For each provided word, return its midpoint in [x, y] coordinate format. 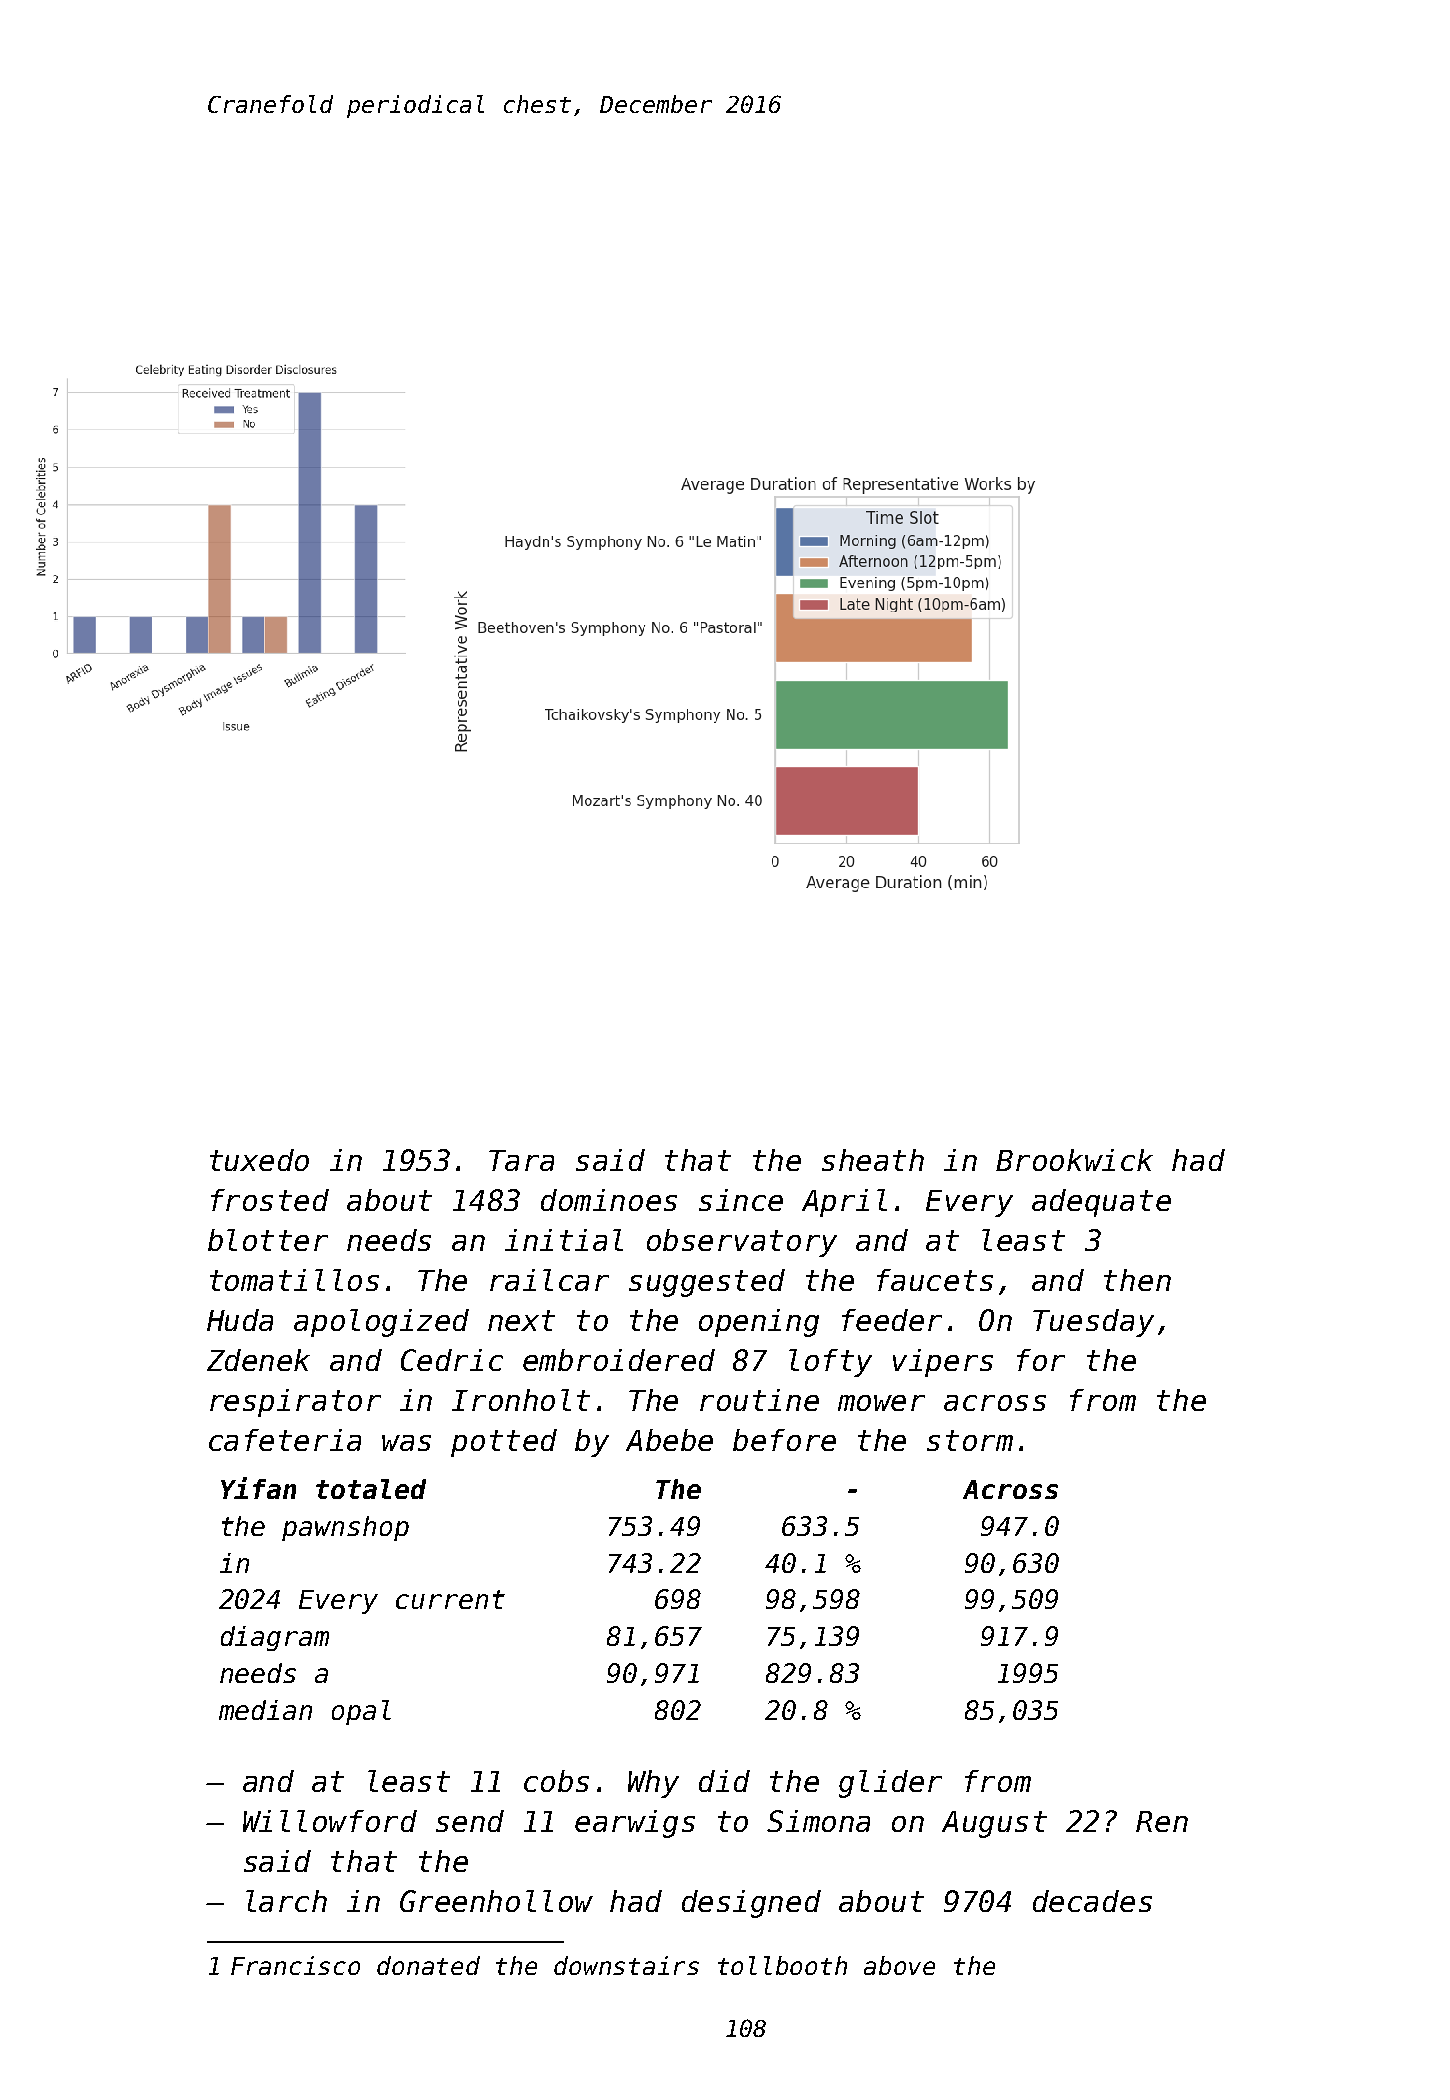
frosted [270, 1200]
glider [890, 1784]
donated [428, 1965]
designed [751, 1904]
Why [653, 1784]
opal [361, 1712]
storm [970, 1440]
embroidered [619, 1360]
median [265, 1710]
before [784, 1440]
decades [1092, 1901]
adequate [1101, 1203]
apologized [381, 1323]
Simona [818, 1821]
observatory [742, 1243]
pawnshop [345, 1528]
